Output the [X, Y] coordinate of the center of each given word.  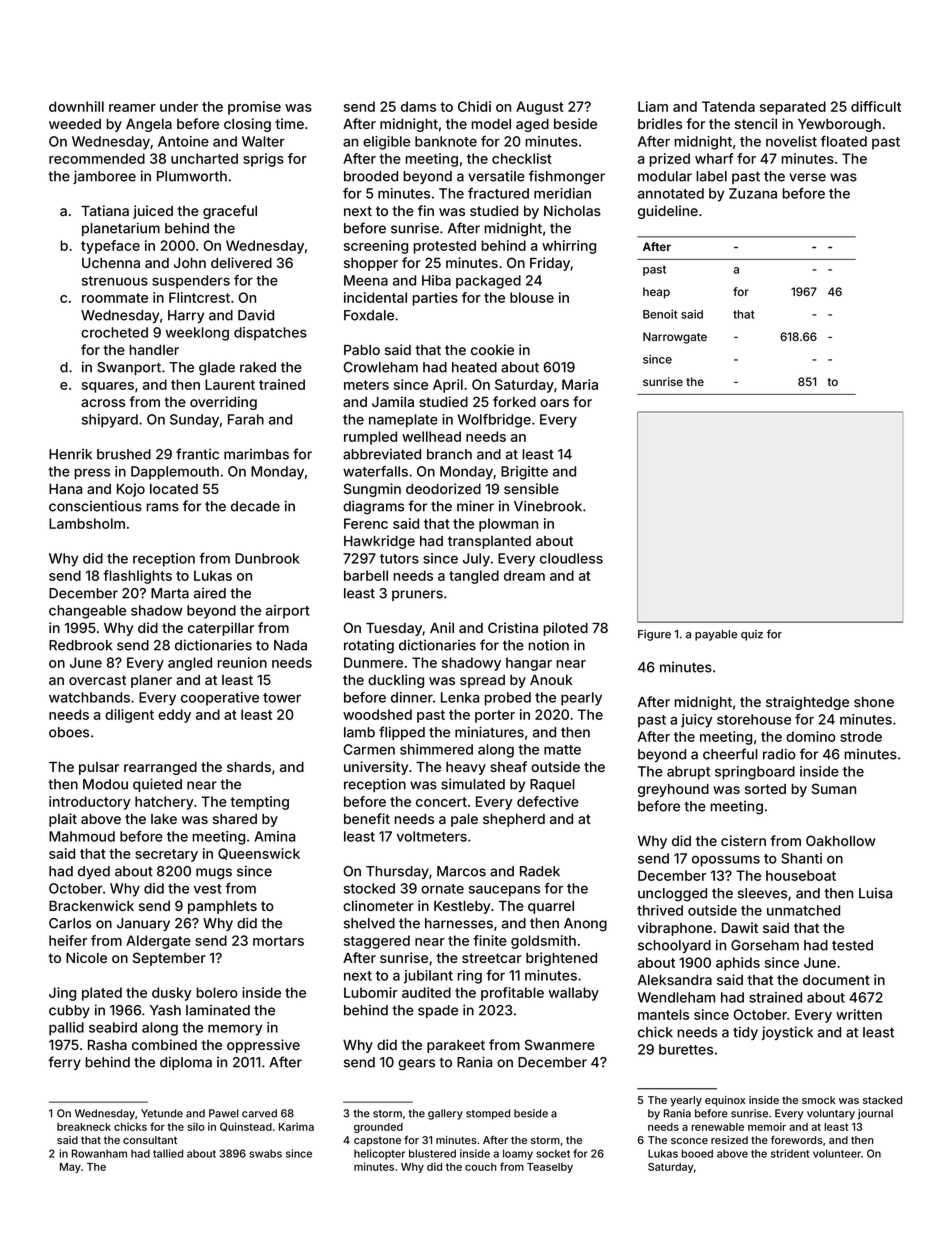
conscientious [95, 506]
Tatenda [728, 106]
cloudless [571, 558]
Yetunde [162, 1113]
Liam [653, 106]
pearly [581, 699]
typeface [110, 247]
